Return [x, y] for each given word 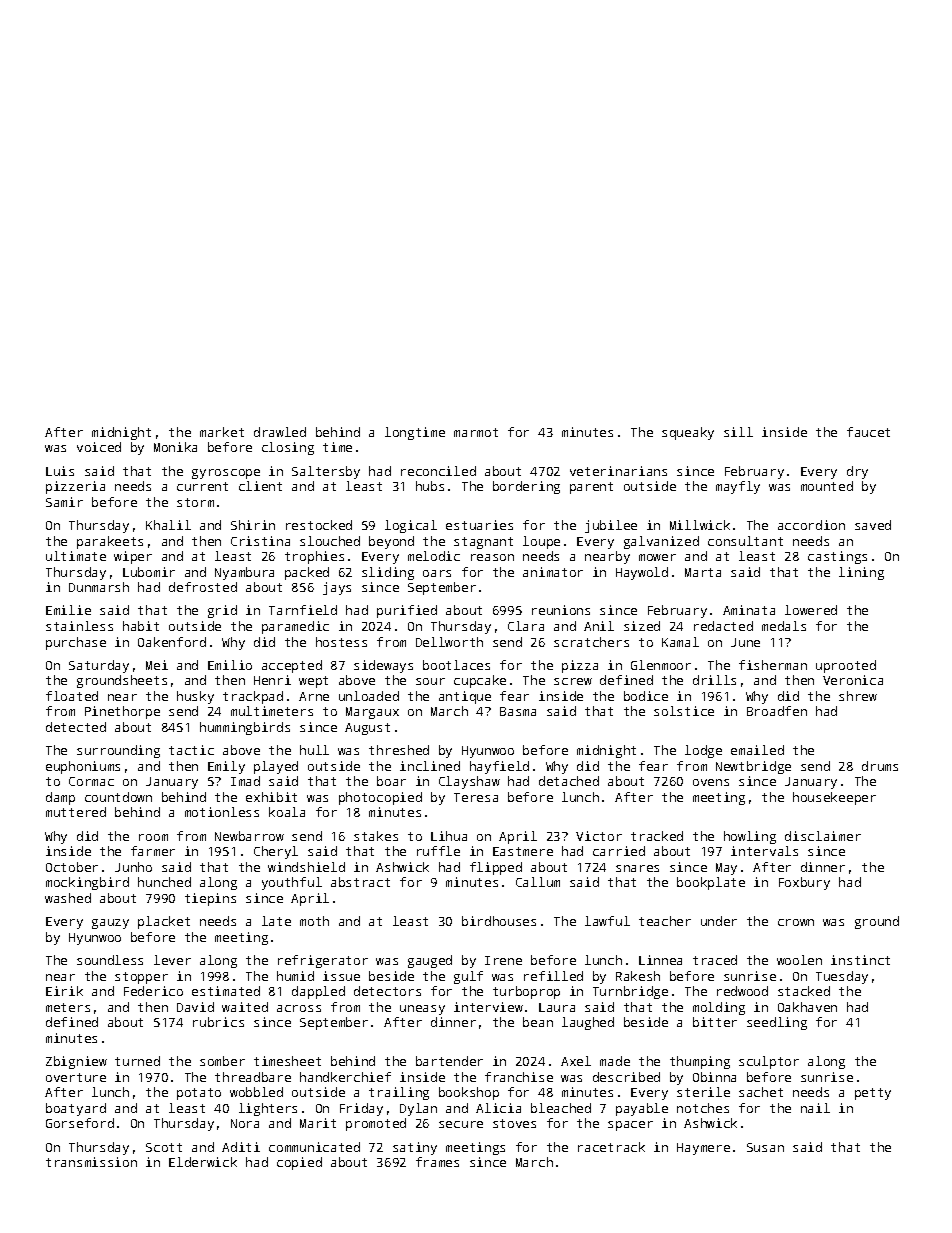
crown [796, 922]
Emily [226, 767]
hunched [164, 882]
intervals [764, 851]
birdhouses [499, 921]
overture [76, 1077]
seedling [777, 1023]
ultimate [76, 556]
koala [287, 812]
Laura [557, 1007]
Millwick [700, 525]
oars [437, 573]
